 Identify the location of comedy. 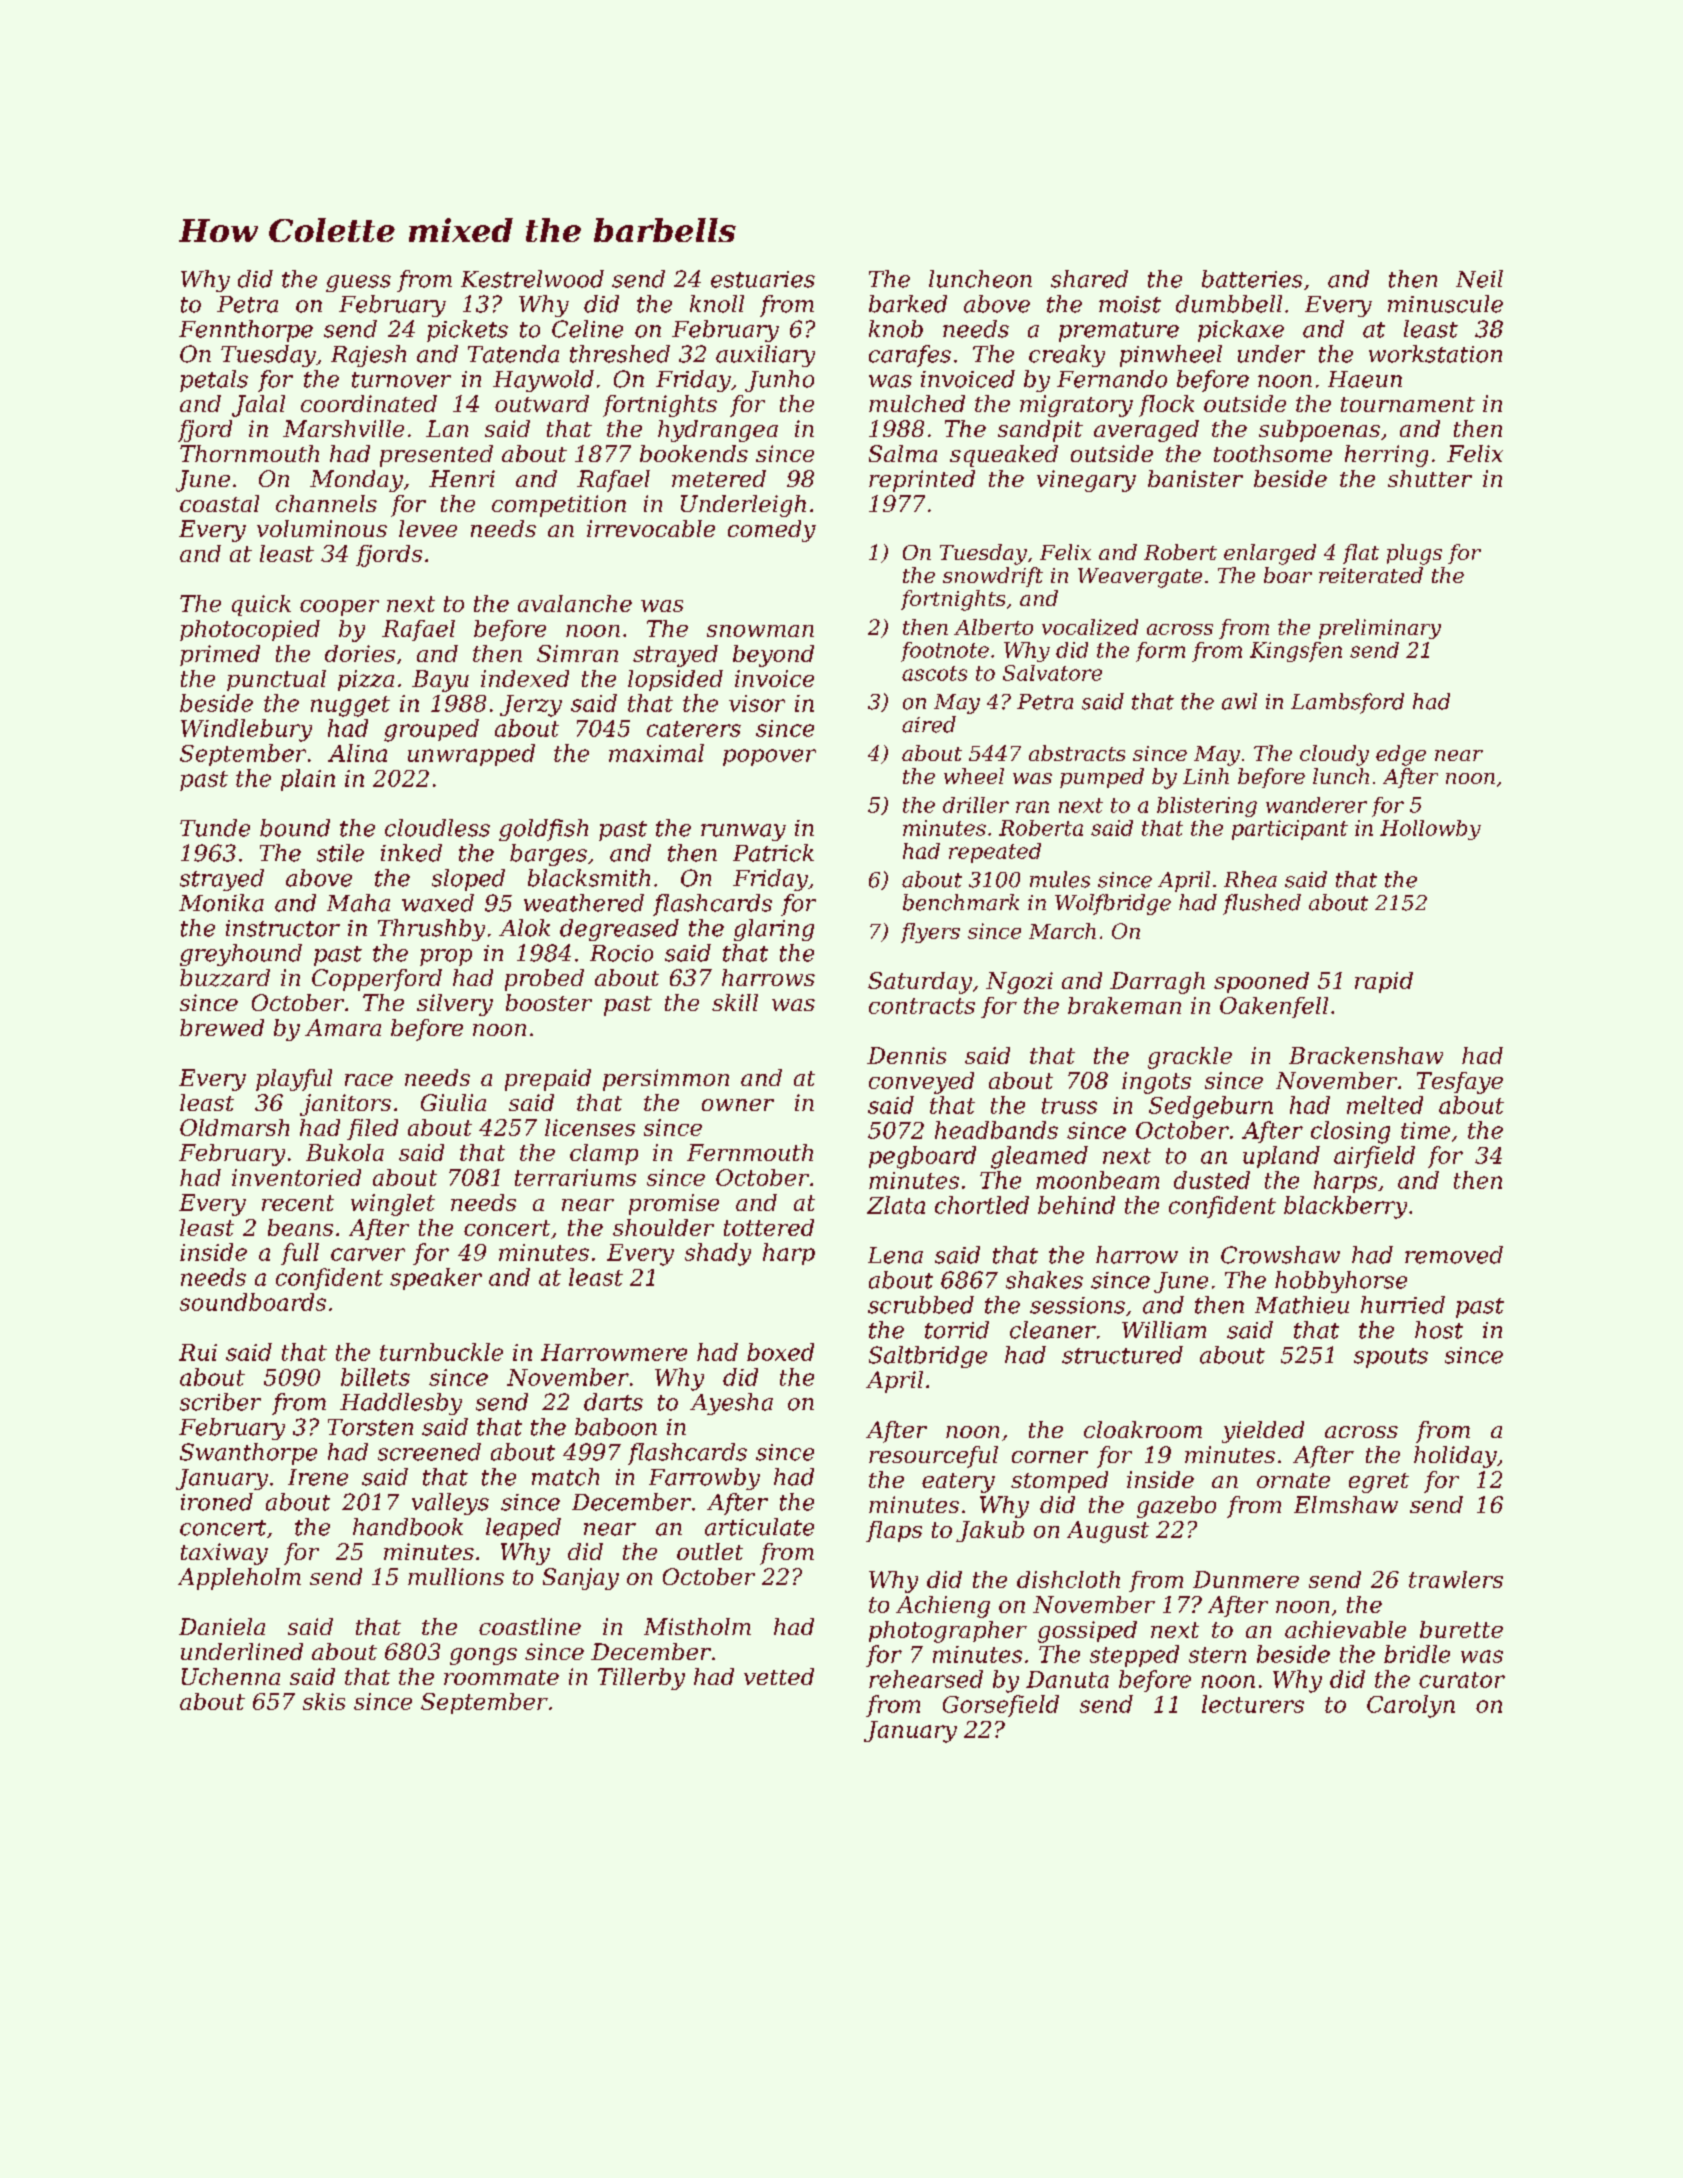
(772, 531).
